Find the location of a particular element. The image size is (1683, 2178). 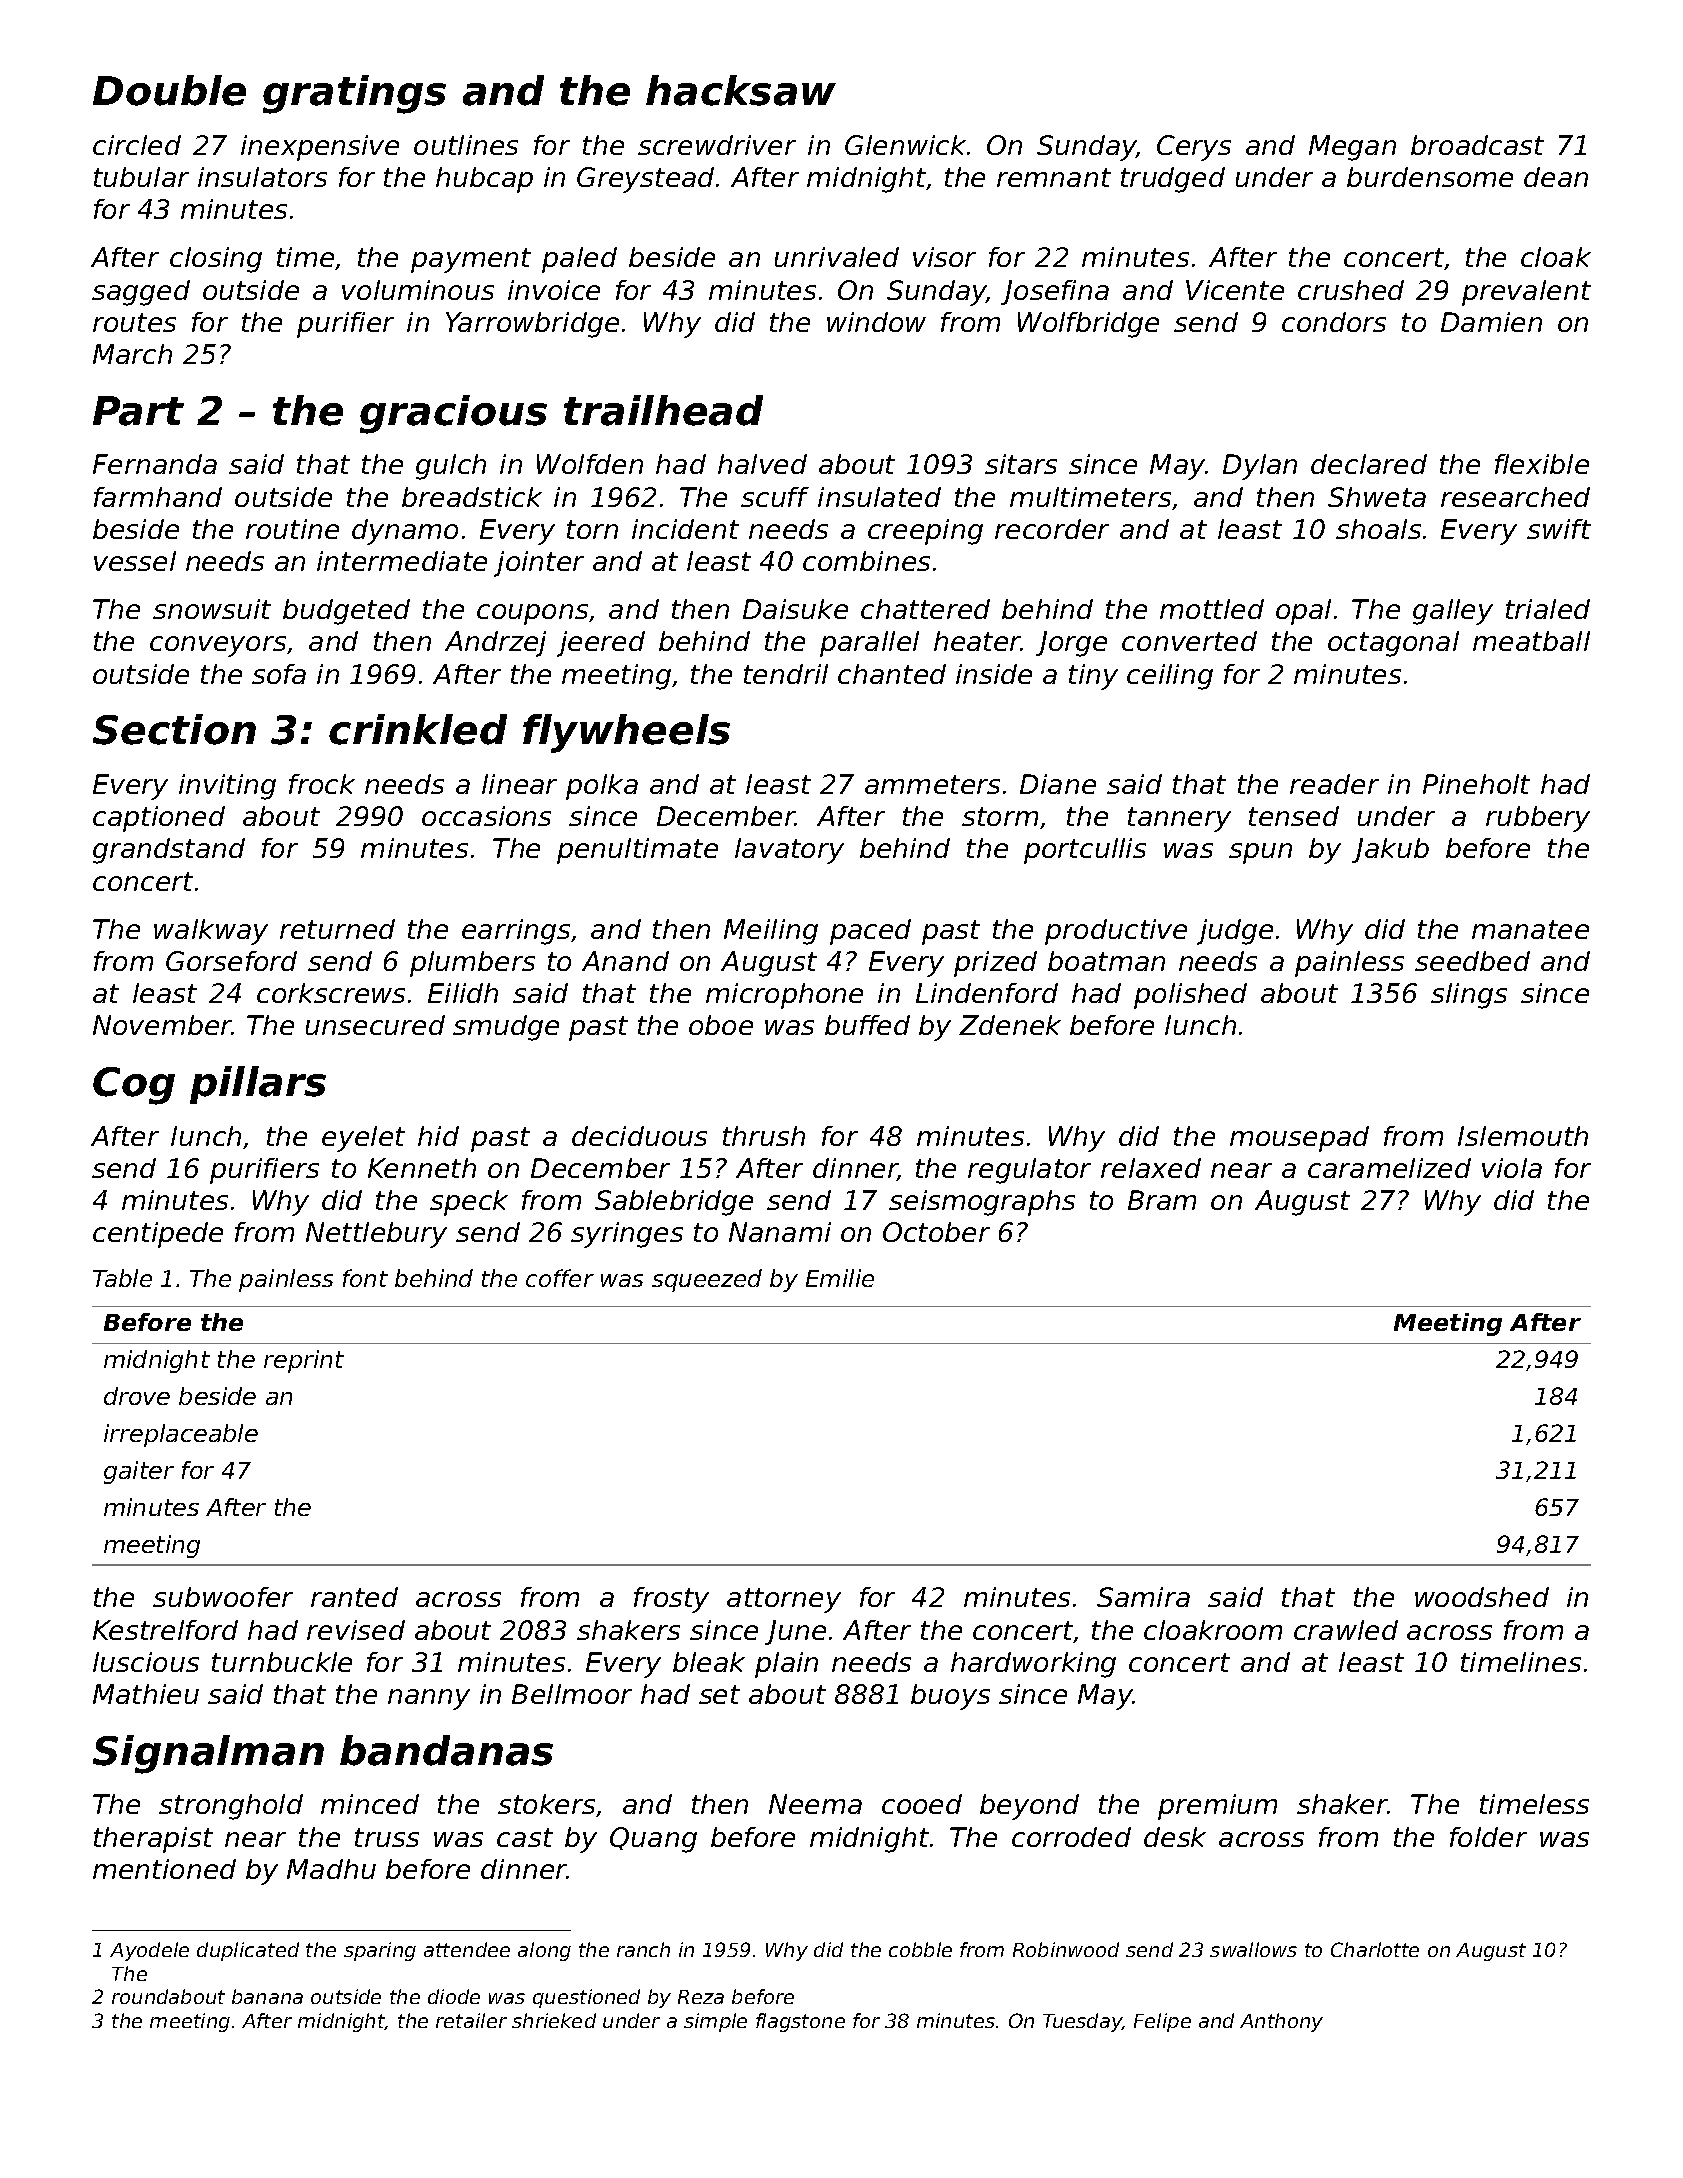

Cog is located at coordinates (134, 1086).
